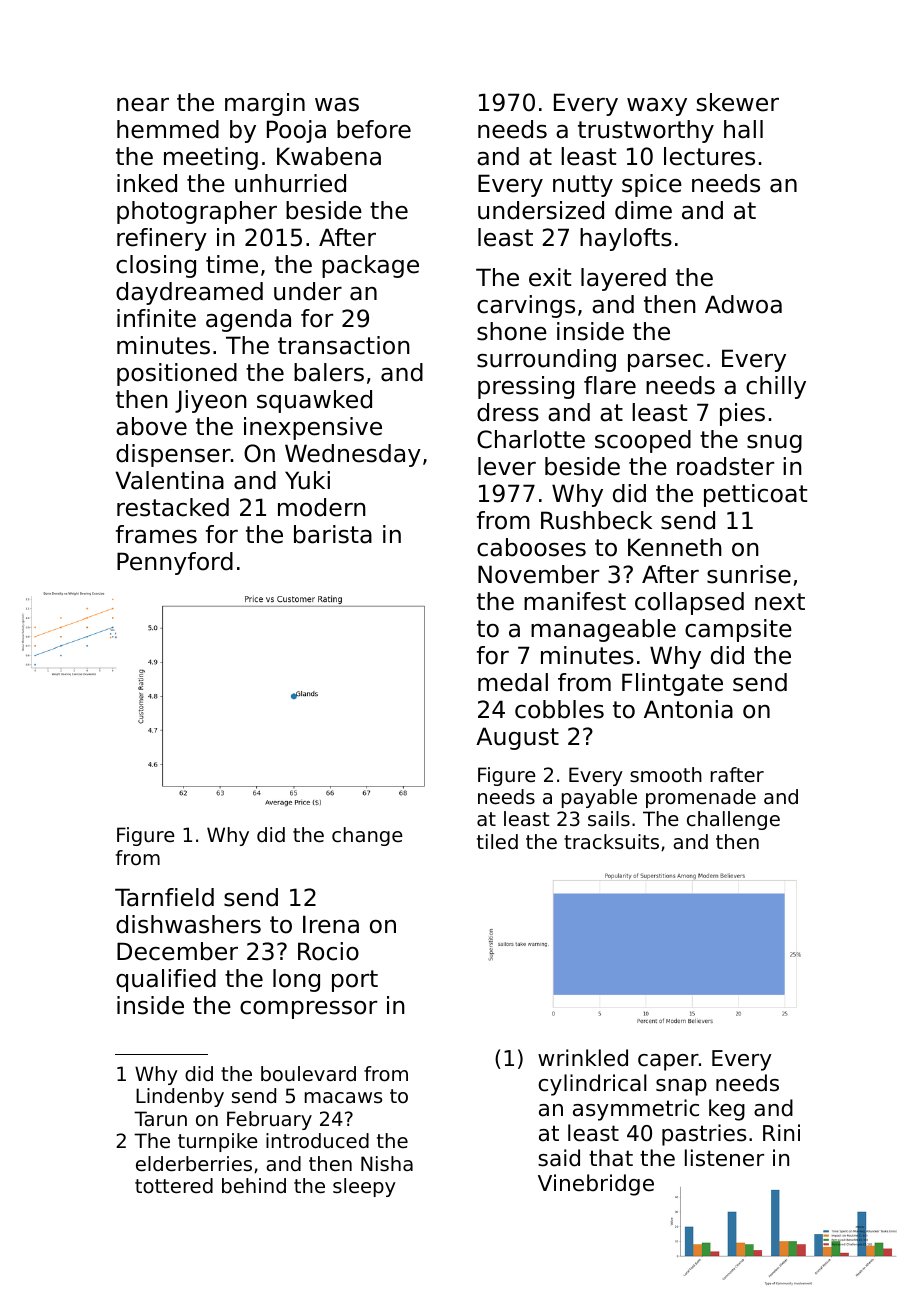 Image resolution: width=924 pixels, height=1311 pixels. I want to click on inexpensive, so click(313, 428).
